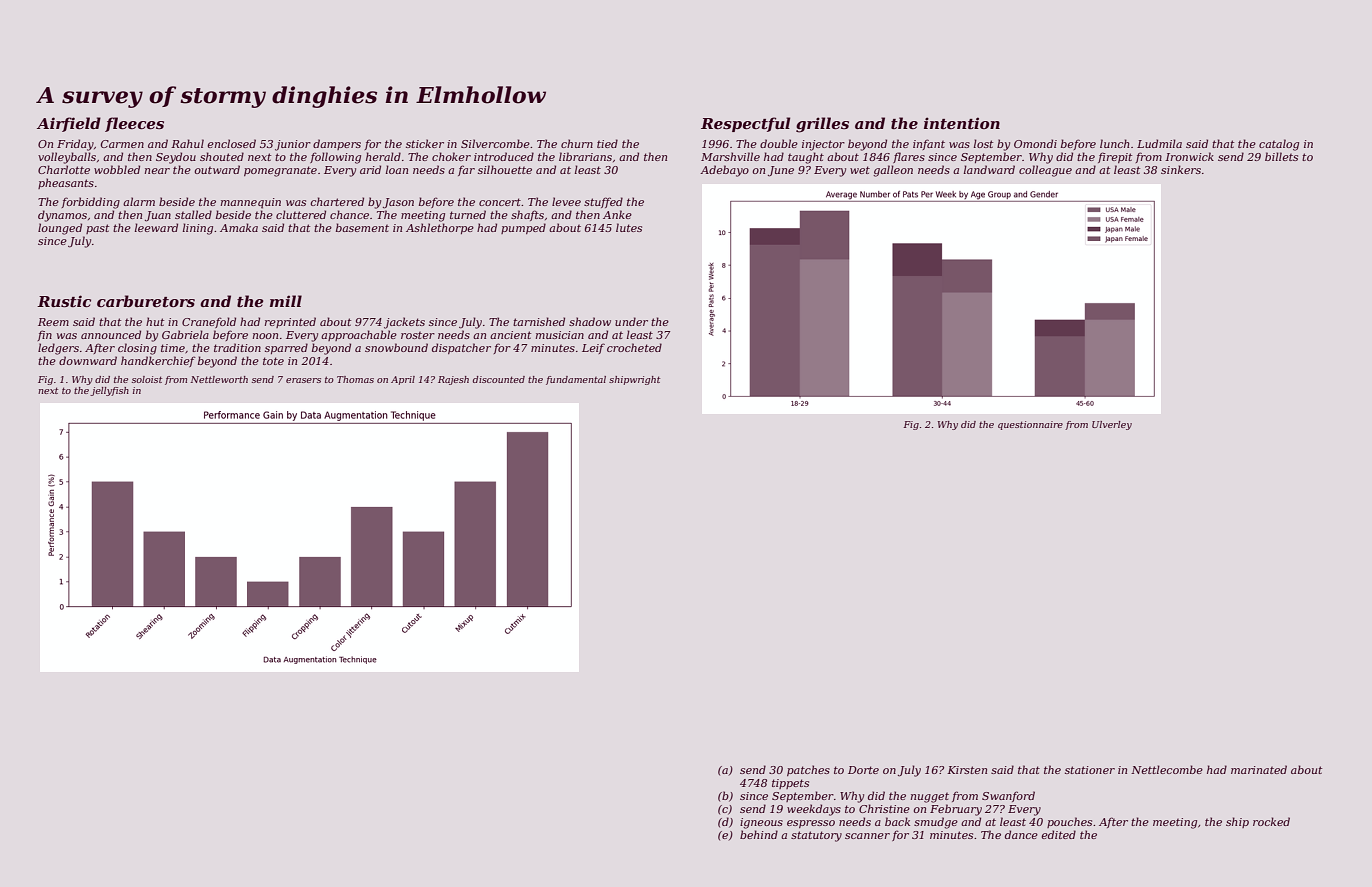 This image has width=1372, height=887. I want to click on jellyfish, so click(109, 391).
